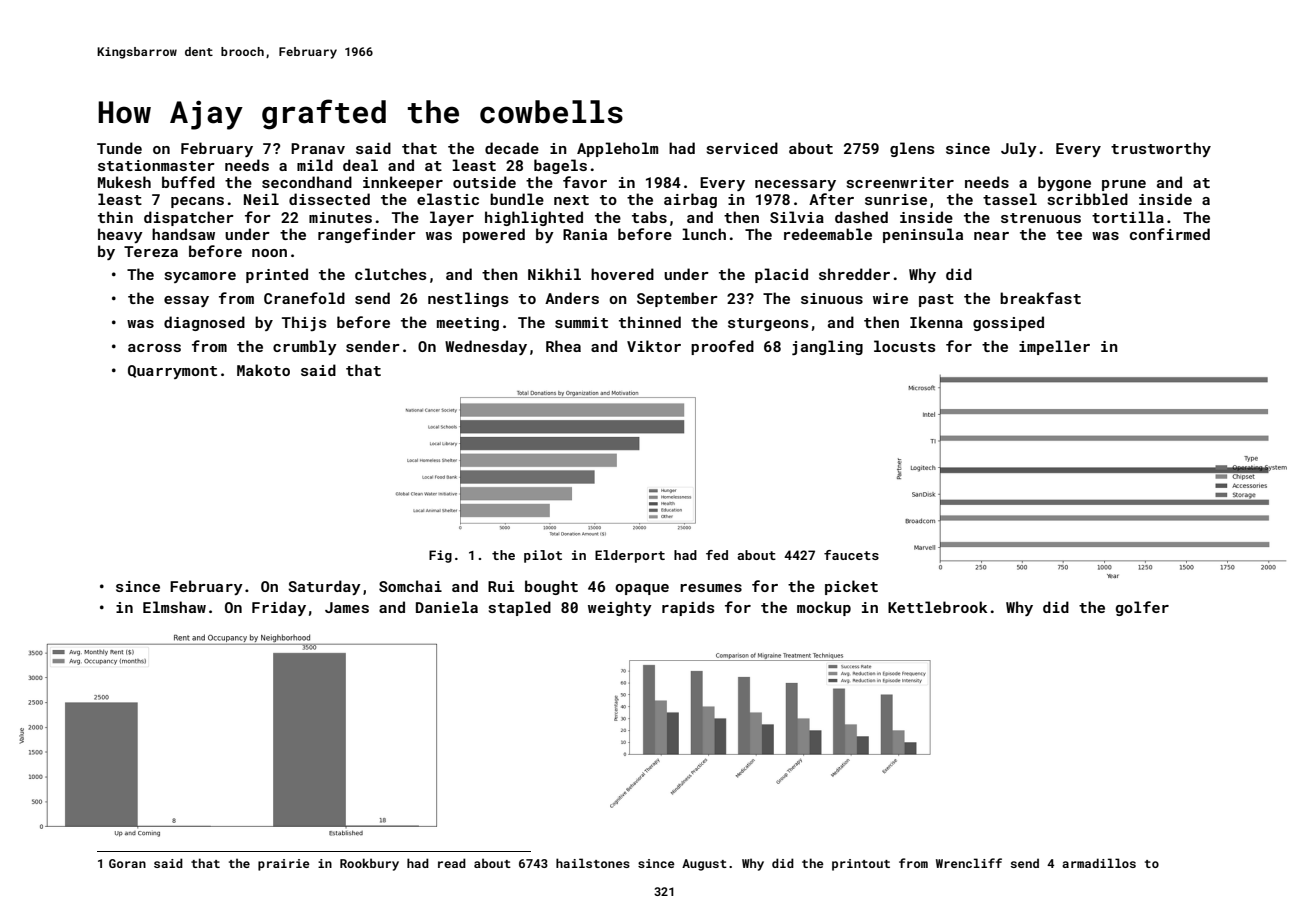  I want to click on Rookbury, so click(369, 864).
